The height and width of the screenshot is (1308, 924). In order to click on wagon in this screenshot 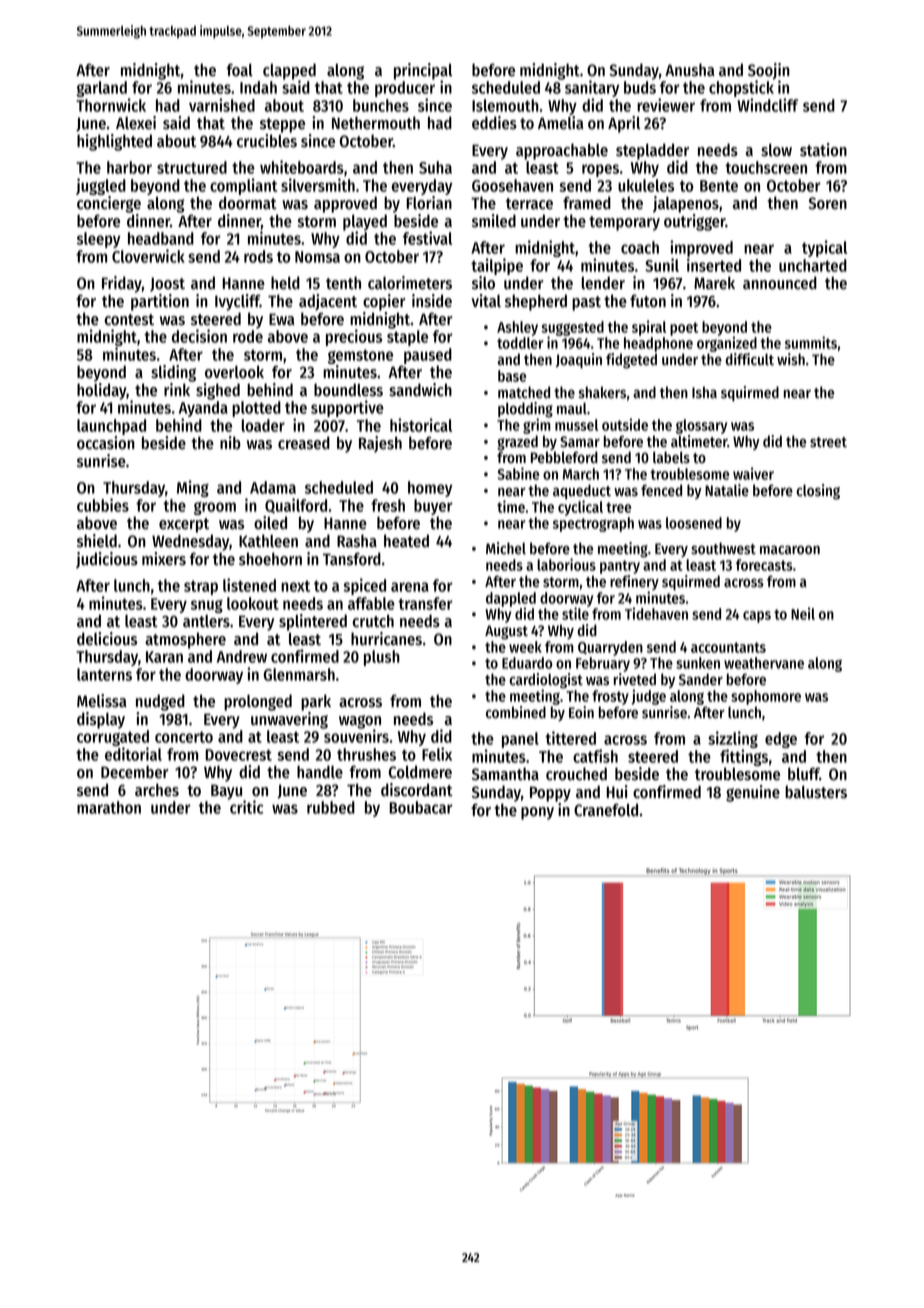, I will do `click(360, 722)`.
